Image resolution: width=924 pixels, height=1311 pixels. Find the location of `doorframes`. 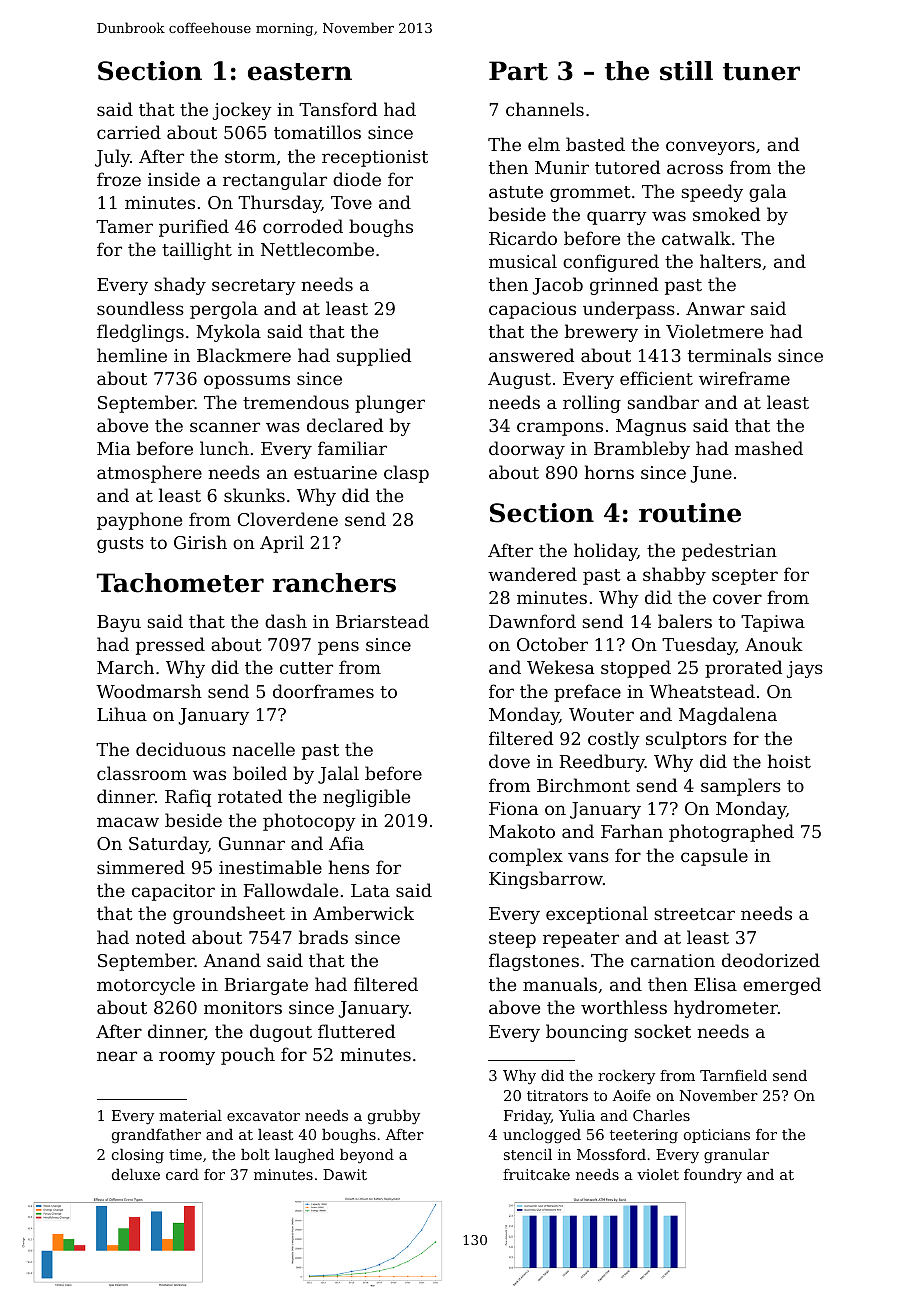

doorframes is located at coordinates (323, 691).
